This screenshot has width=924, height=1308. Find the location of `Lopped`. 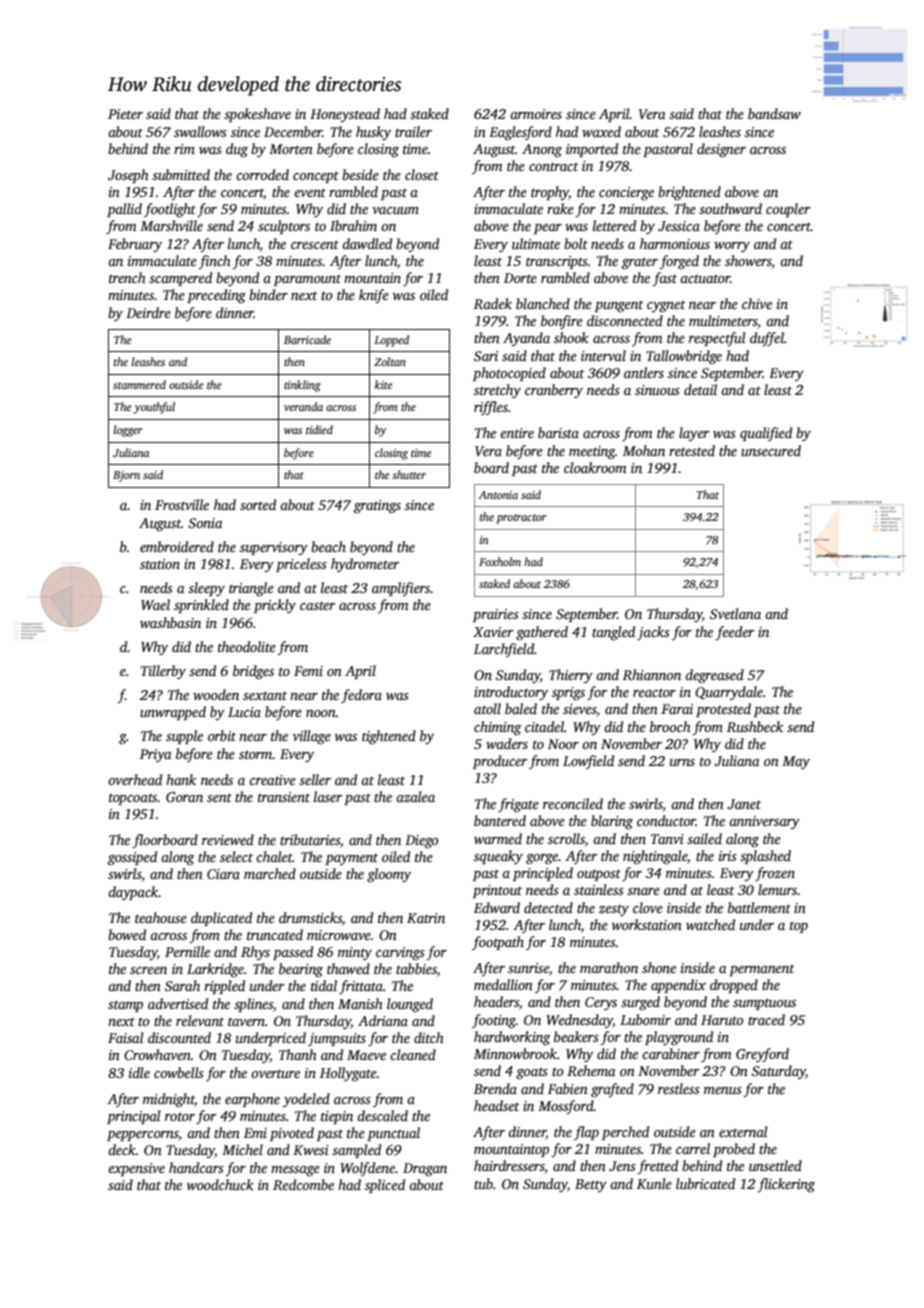

Lopped is located at coordinates (391, 341).
